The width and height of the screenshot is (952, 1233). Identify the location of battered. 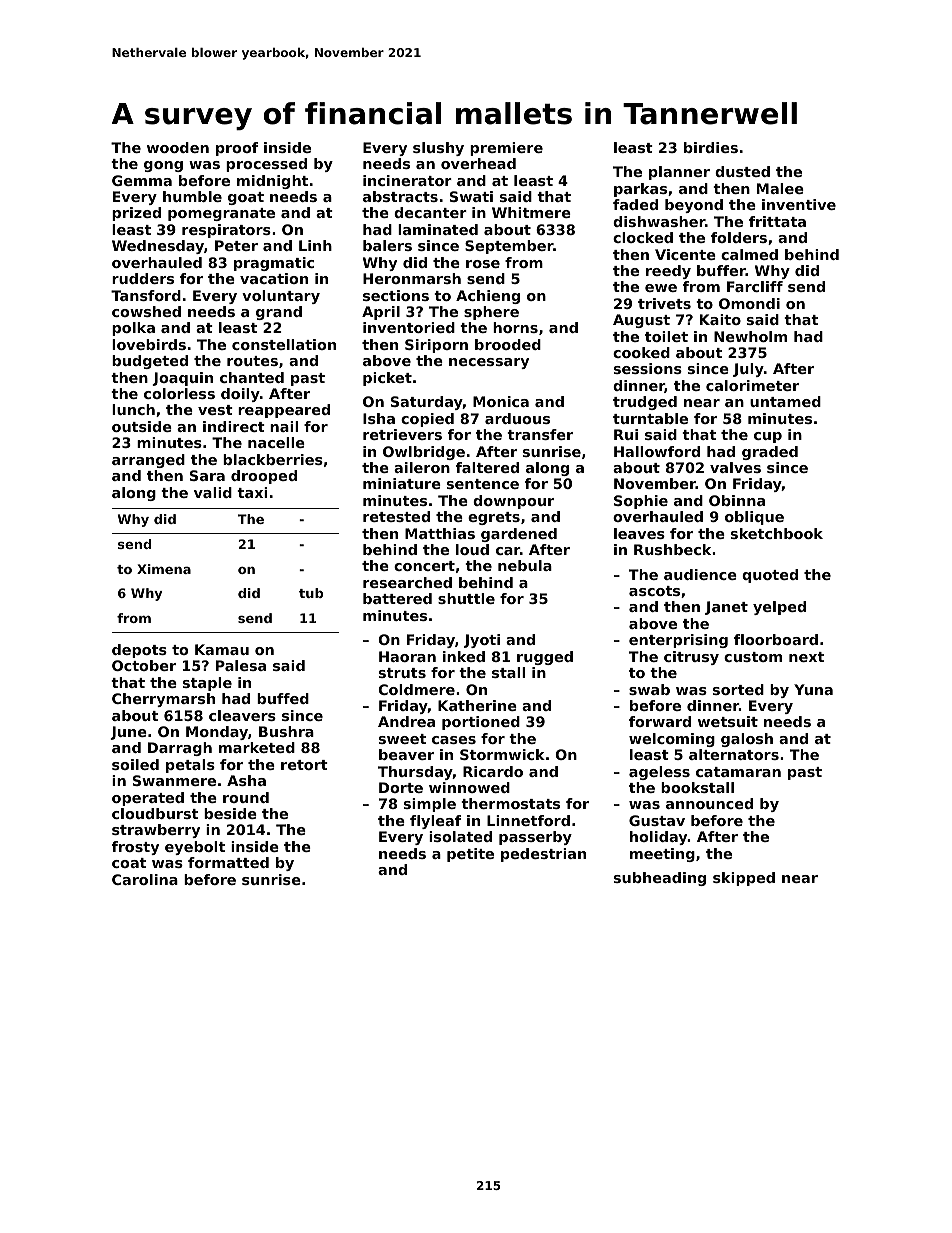
(397, 598).
